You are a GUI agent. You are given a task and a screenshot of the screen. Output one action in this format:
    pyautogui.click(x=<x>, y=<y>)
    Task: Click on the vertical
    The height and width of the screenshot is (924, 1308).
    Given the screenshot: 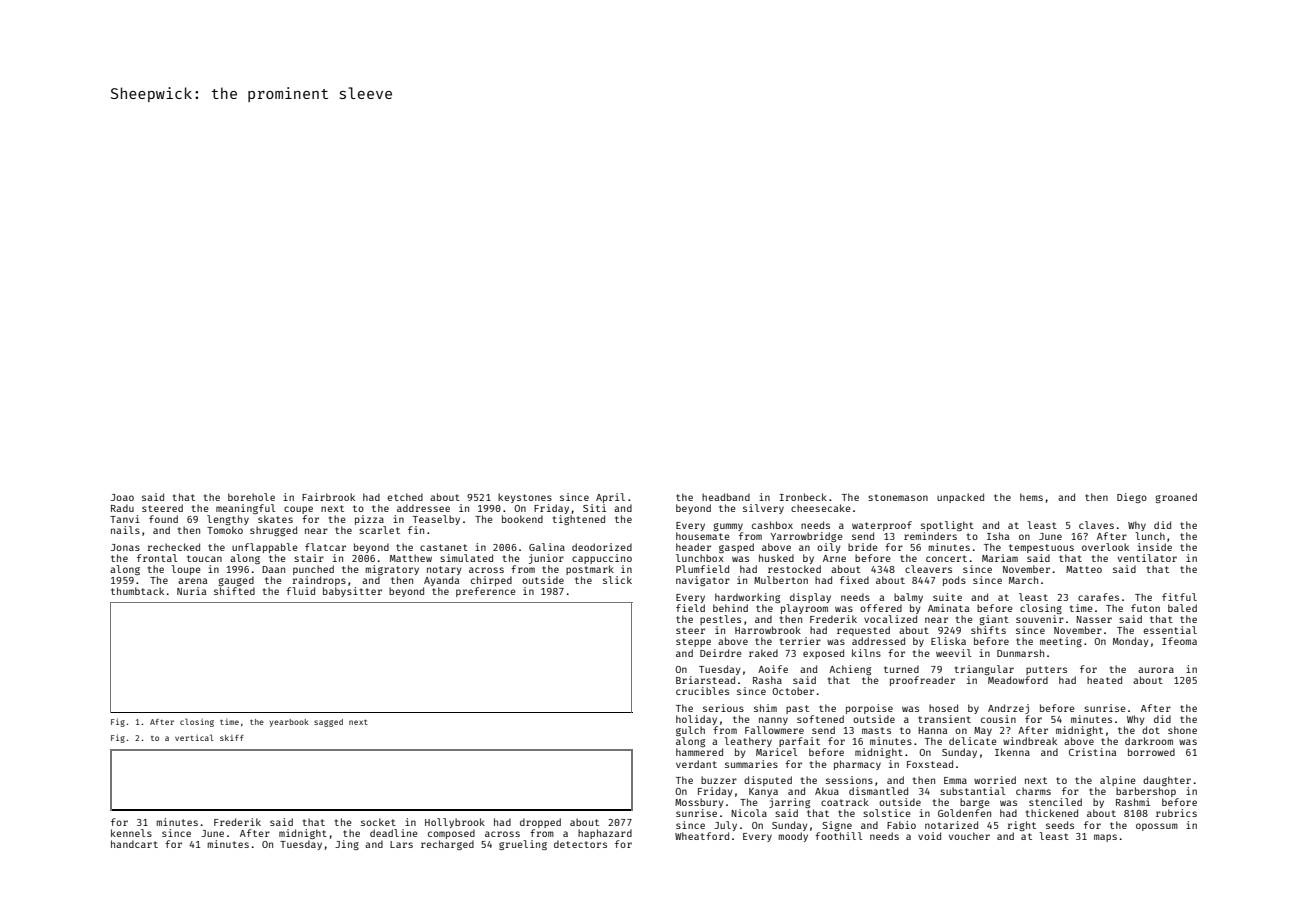 What is the action you would take?
    pyautogui.click(x=194, y=737)
